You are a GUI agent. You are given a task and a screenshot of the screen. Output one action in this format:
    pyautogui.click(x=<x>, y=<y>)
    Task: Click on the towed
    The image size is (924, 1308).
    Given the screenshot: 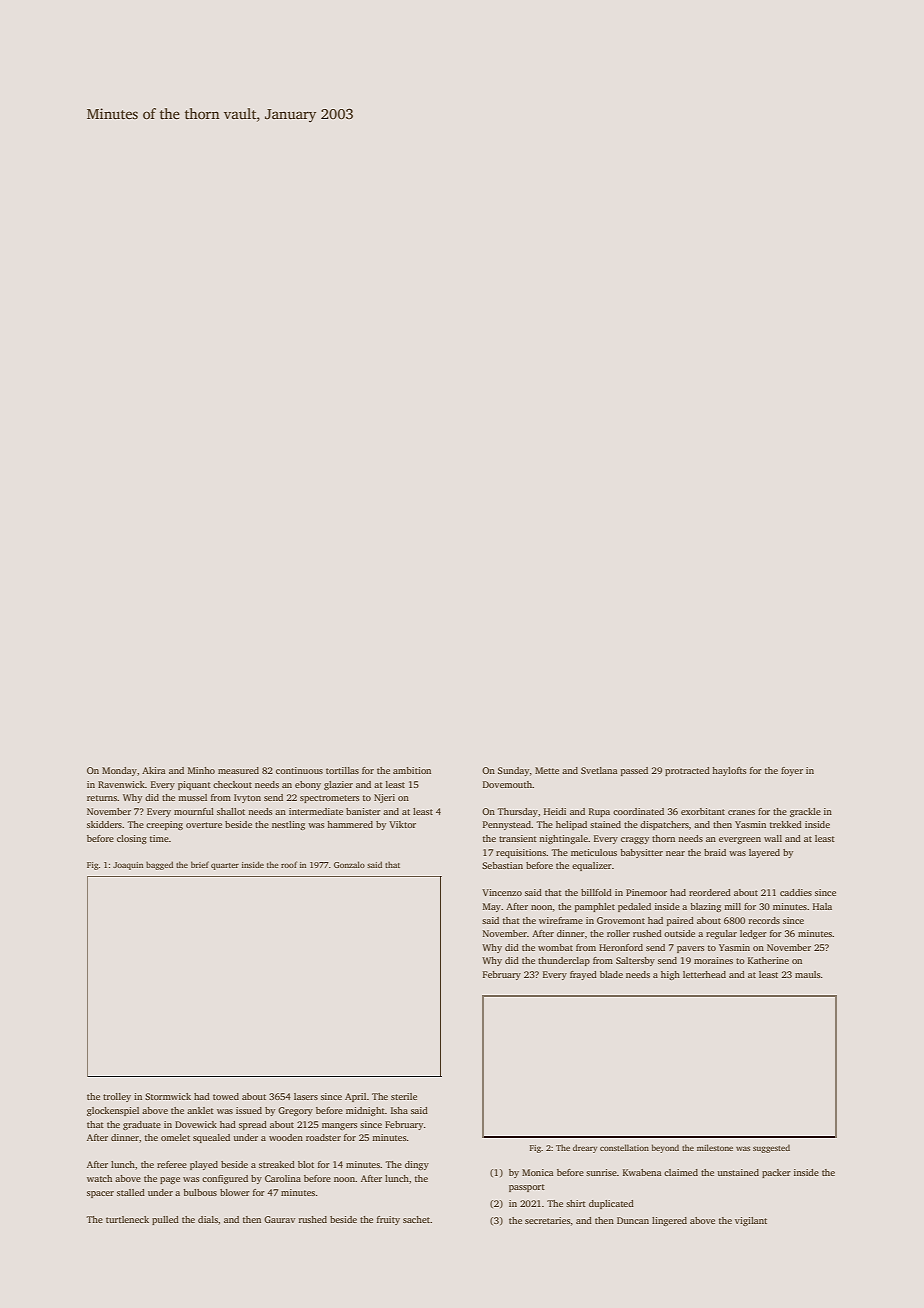 What is the action you would take?
    pyautogui.click(x=226, y=1096)
